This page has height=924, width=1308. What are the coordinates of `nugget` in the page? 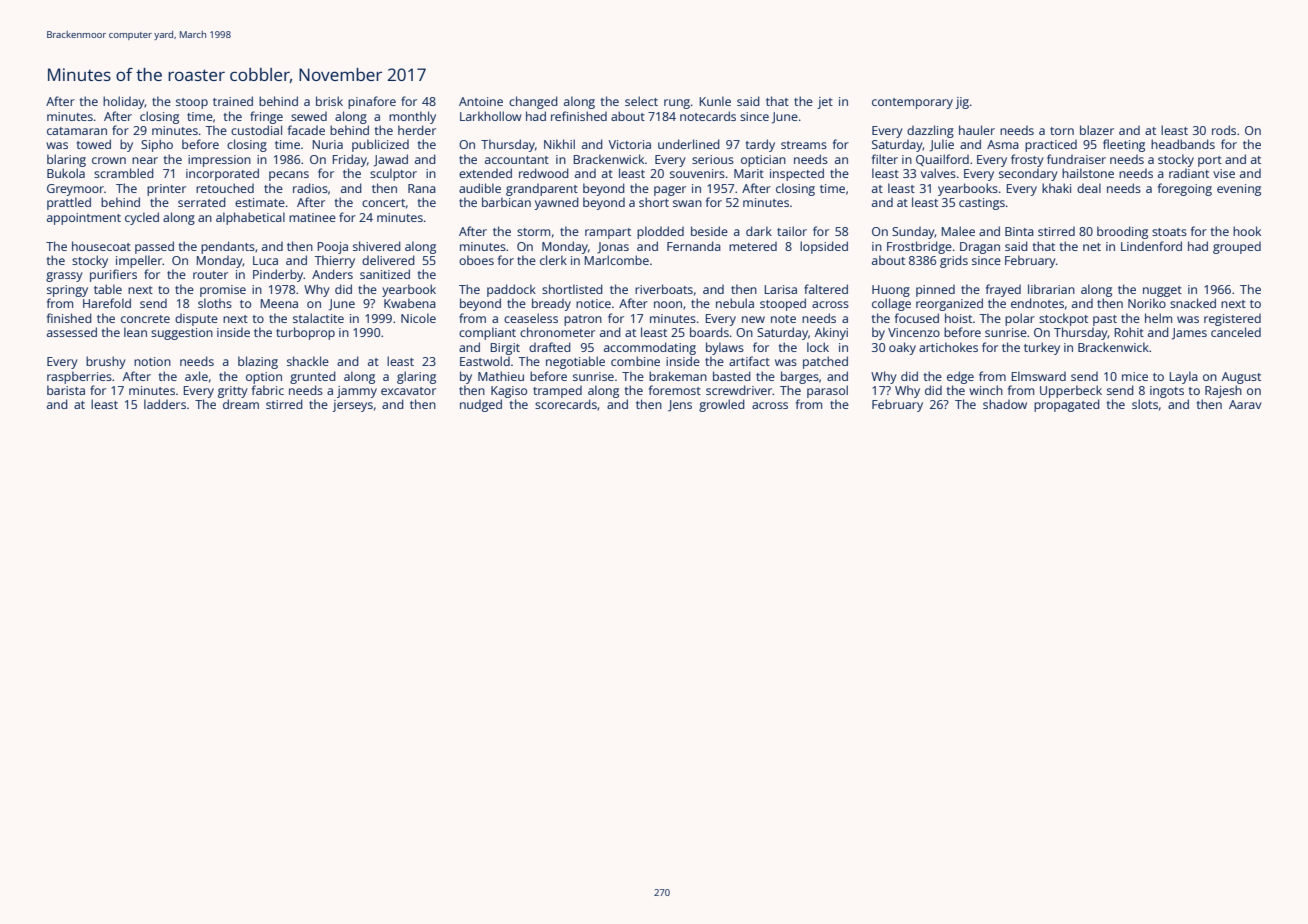 It's located at (1162, 291).
